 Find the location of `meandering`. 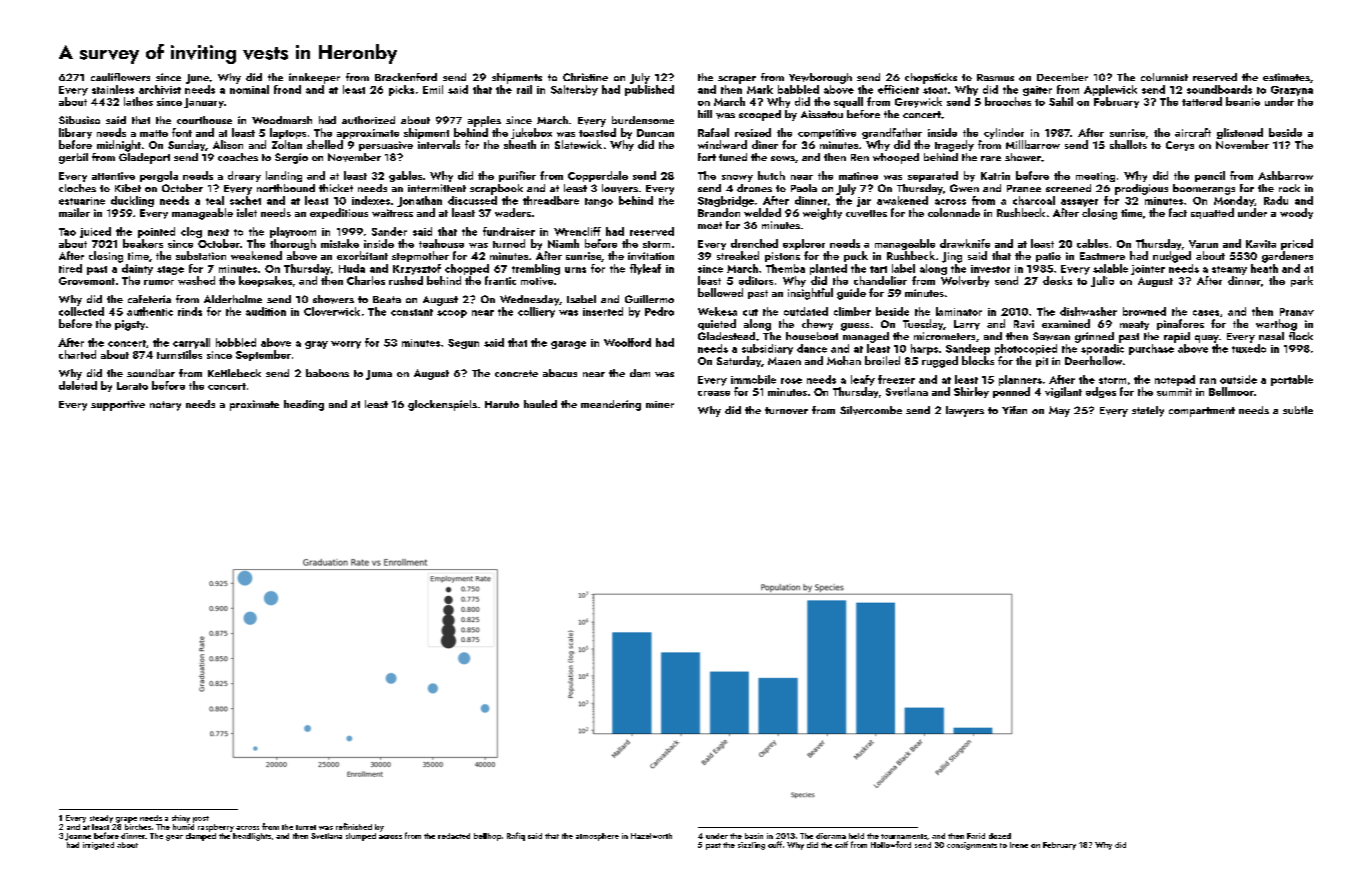

meandering is located at coordinates (611, 405).
